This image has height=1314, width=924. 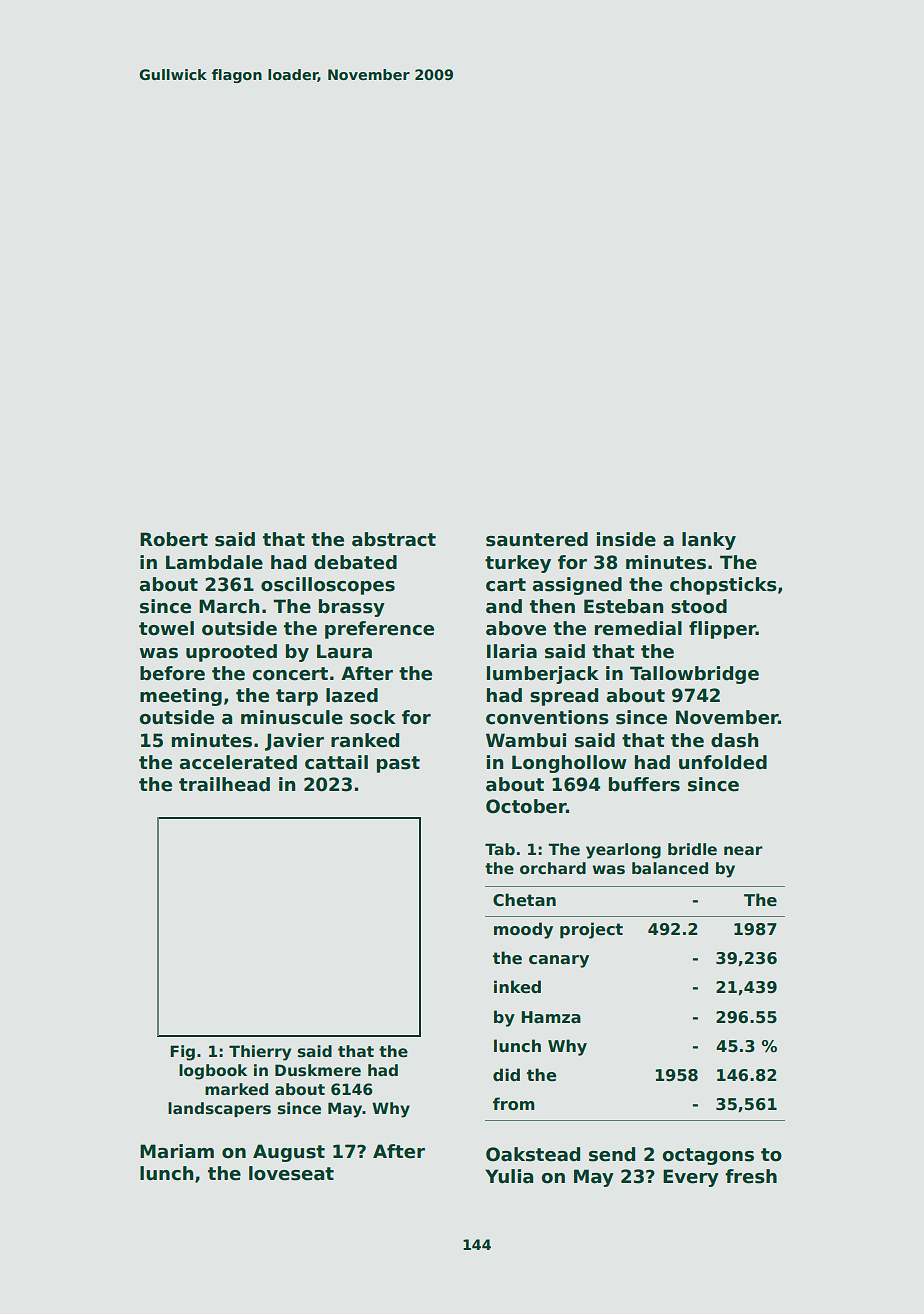 What do you see at coordinates (291, 1173) in the image?
I see `loveseat` at bounding box center [291, 1173].
